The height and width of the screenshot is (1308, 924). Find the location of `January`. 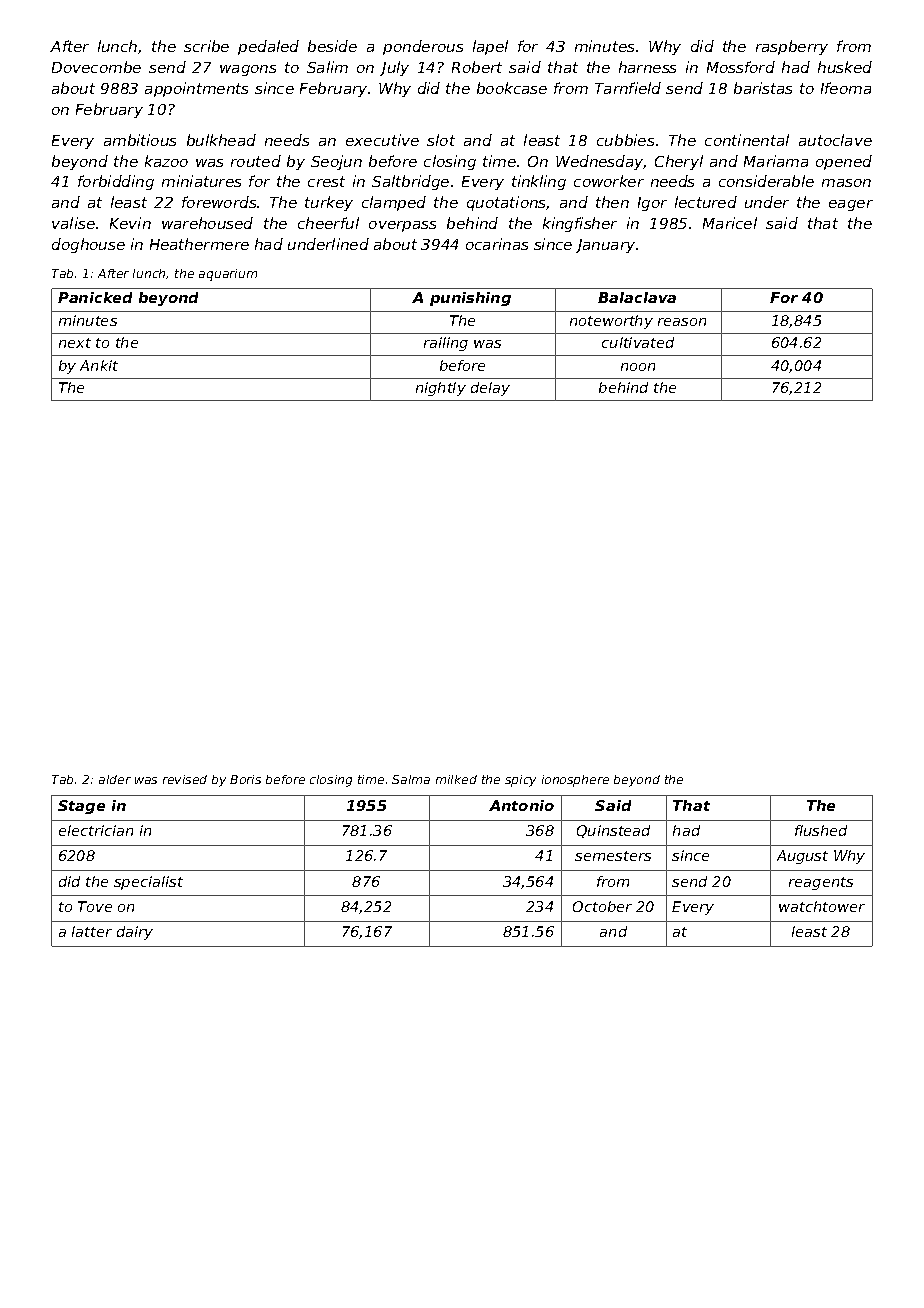

January is located at coordinates (605, 246).
